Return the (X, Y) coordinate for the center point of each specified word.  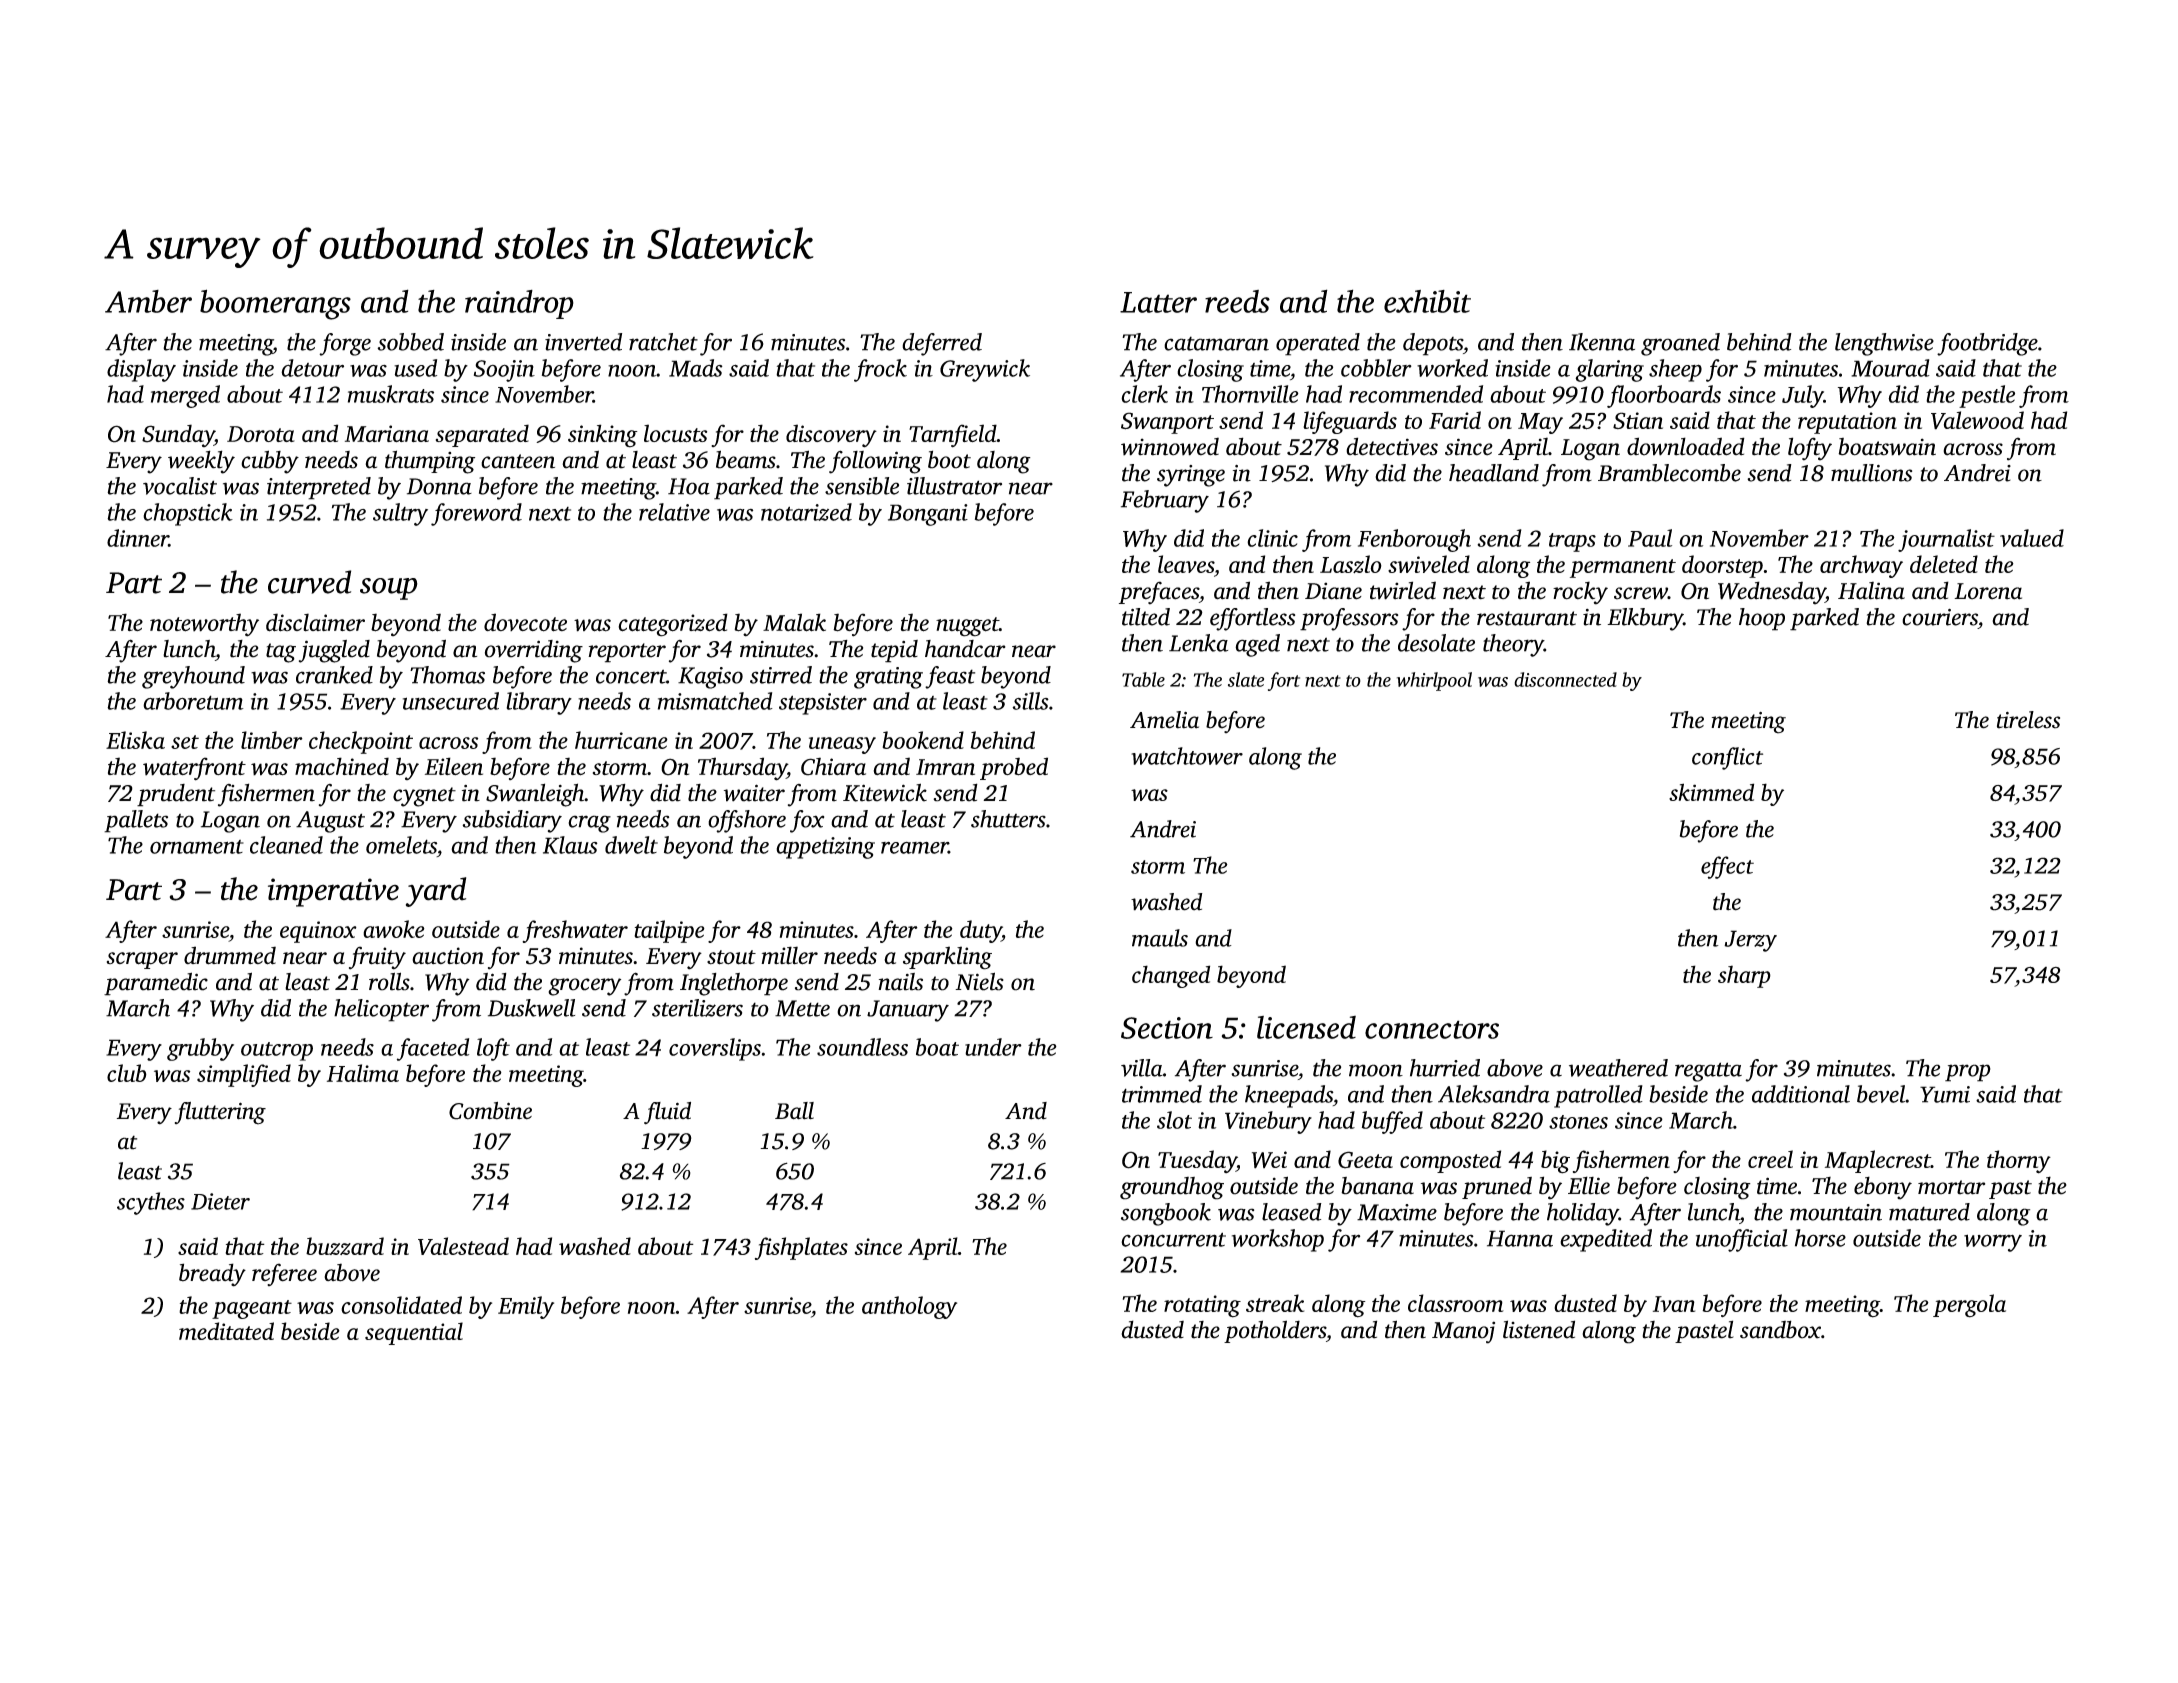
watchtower (1187, 756)
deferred (942, 344)
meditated (226, 1331)
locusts (675, 433)
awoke (394, 929)
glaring (1609, 370)
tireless (2028, 720)
